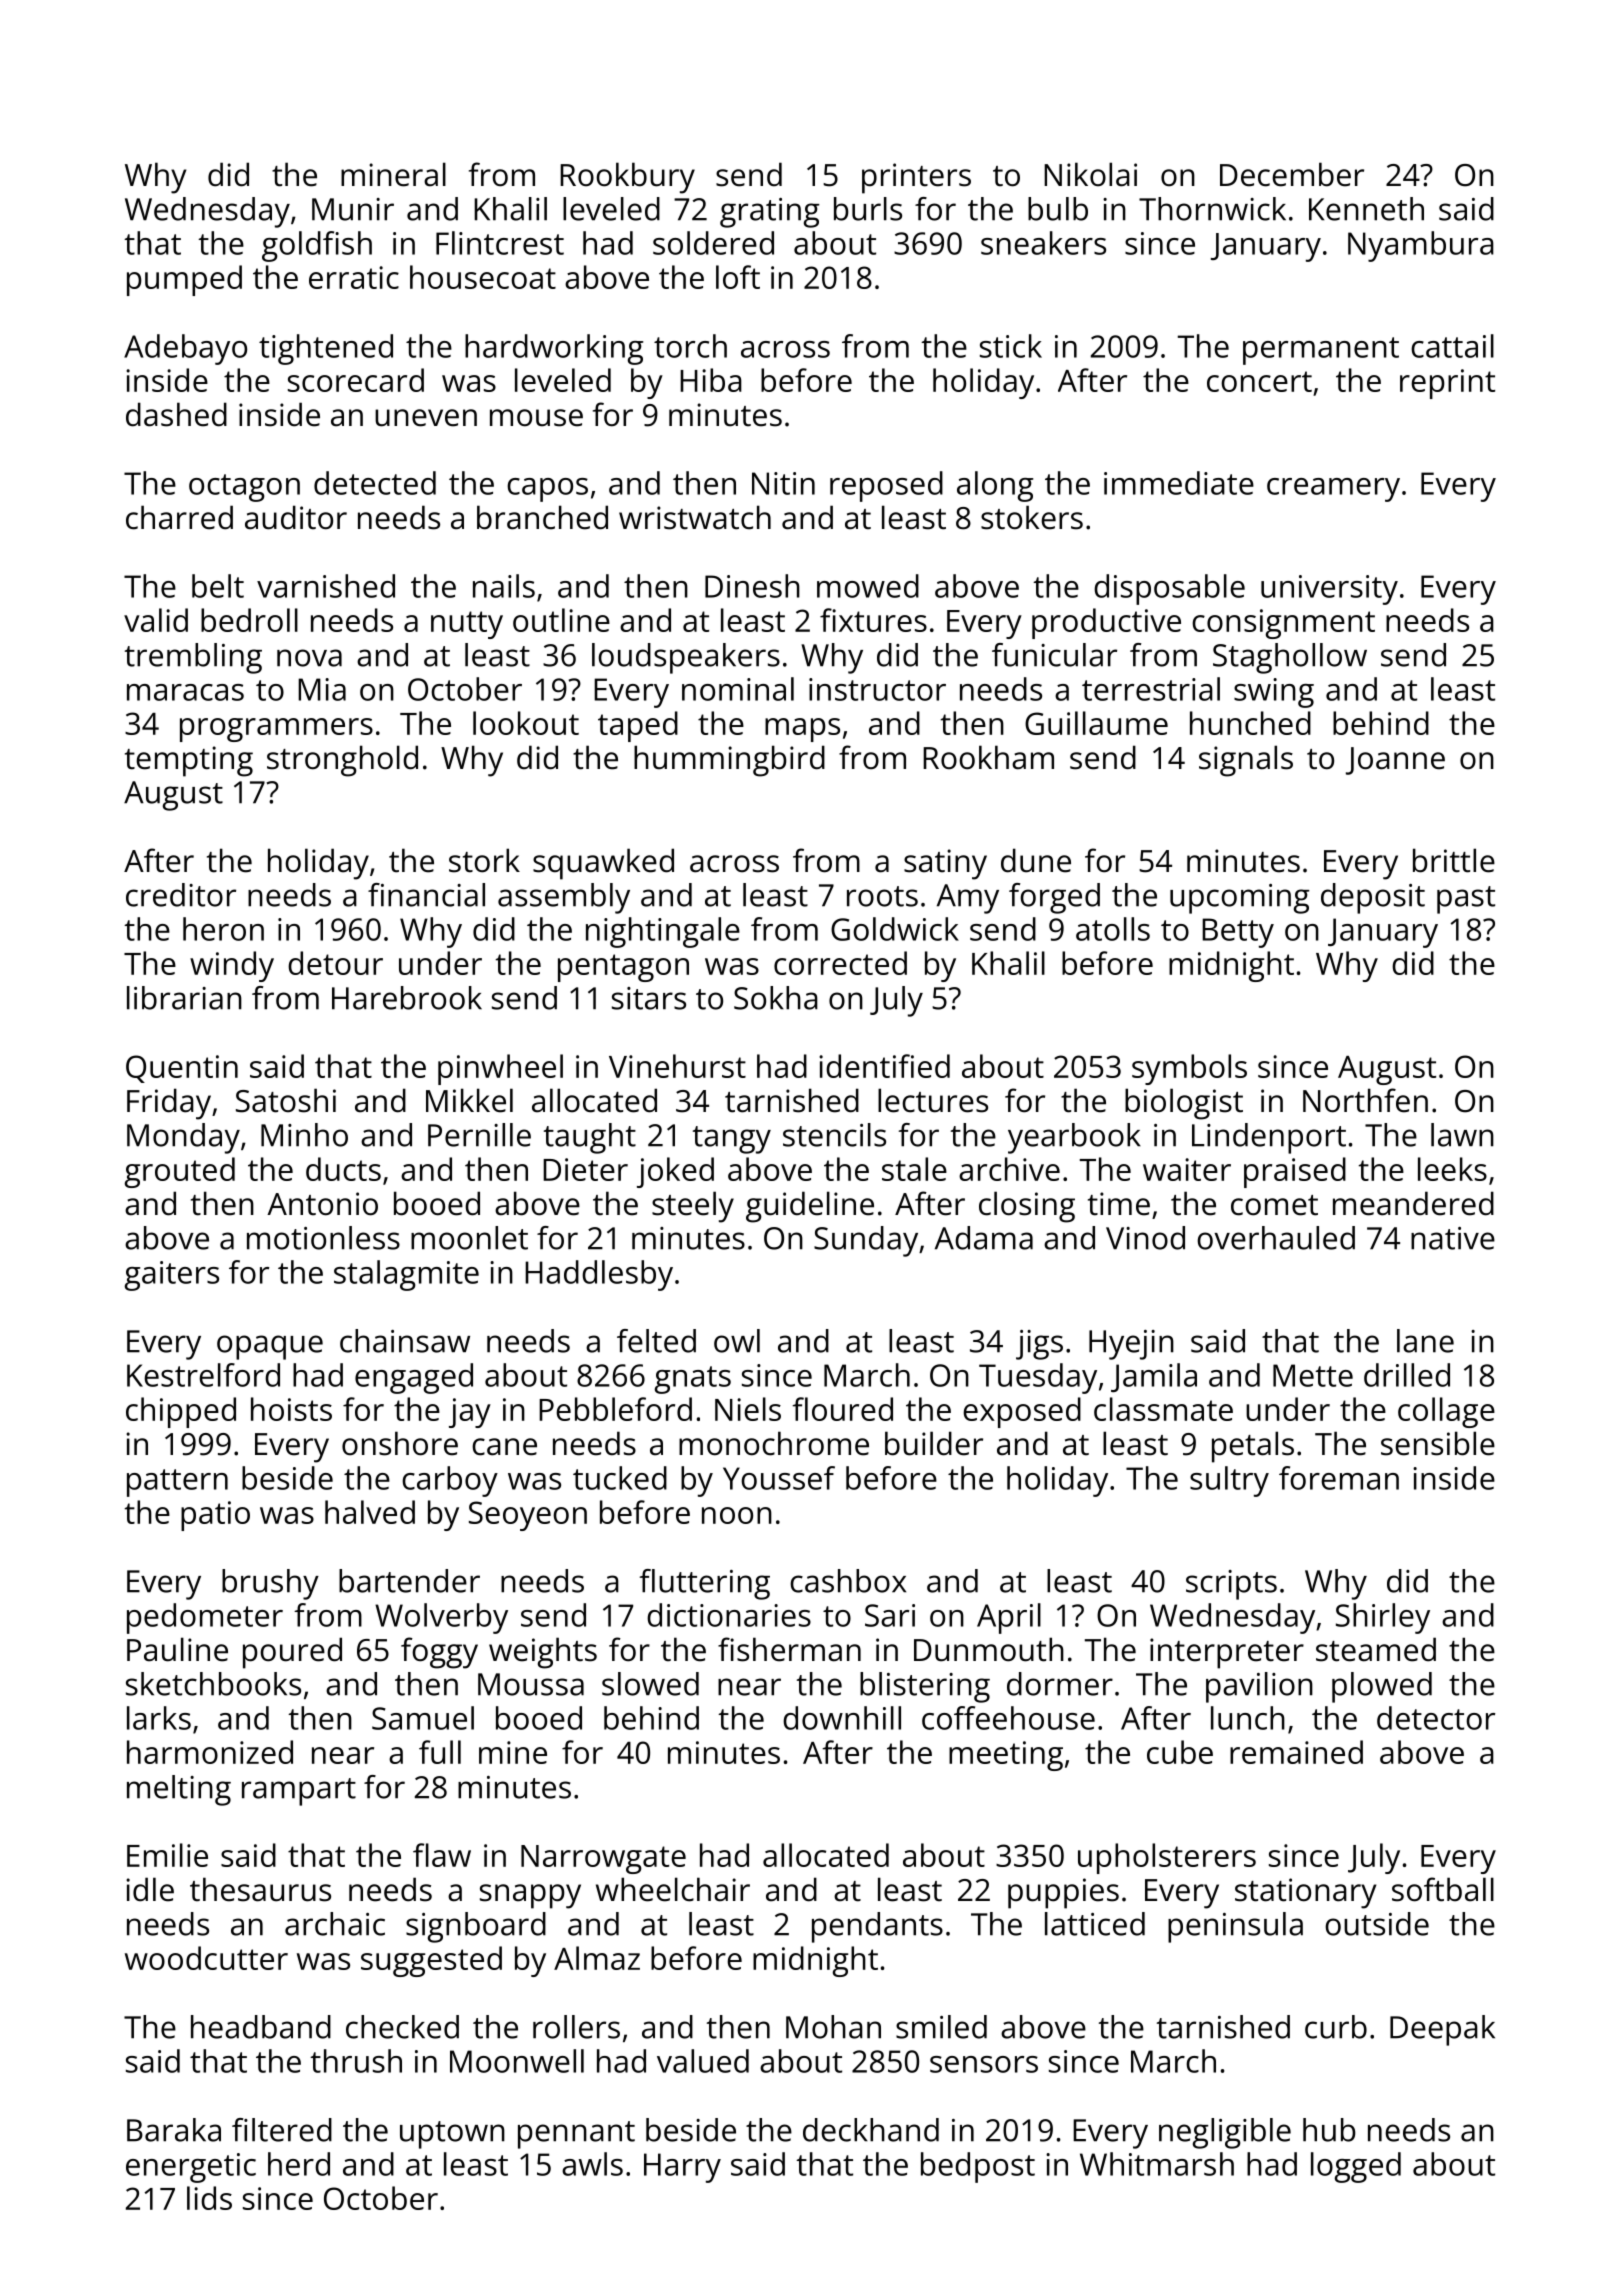  What do you see at coordinates (286, 1100) in the screenshot?
I see `Satoshi` at bounding box center [286, 1100].
